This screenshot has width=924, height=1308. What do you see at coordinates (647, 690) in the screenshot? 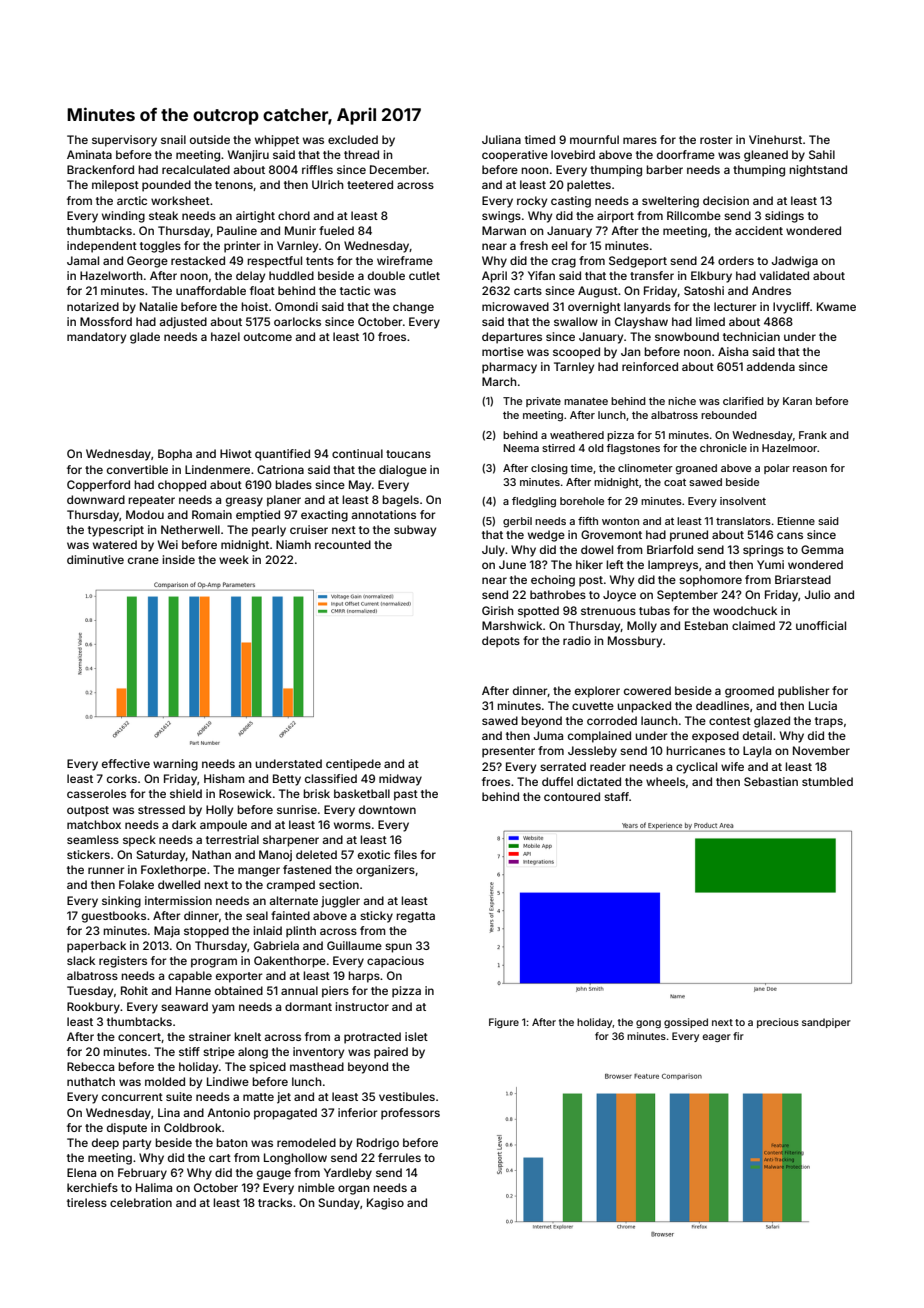
I see `cowered` at bounding box center [647, 690].
